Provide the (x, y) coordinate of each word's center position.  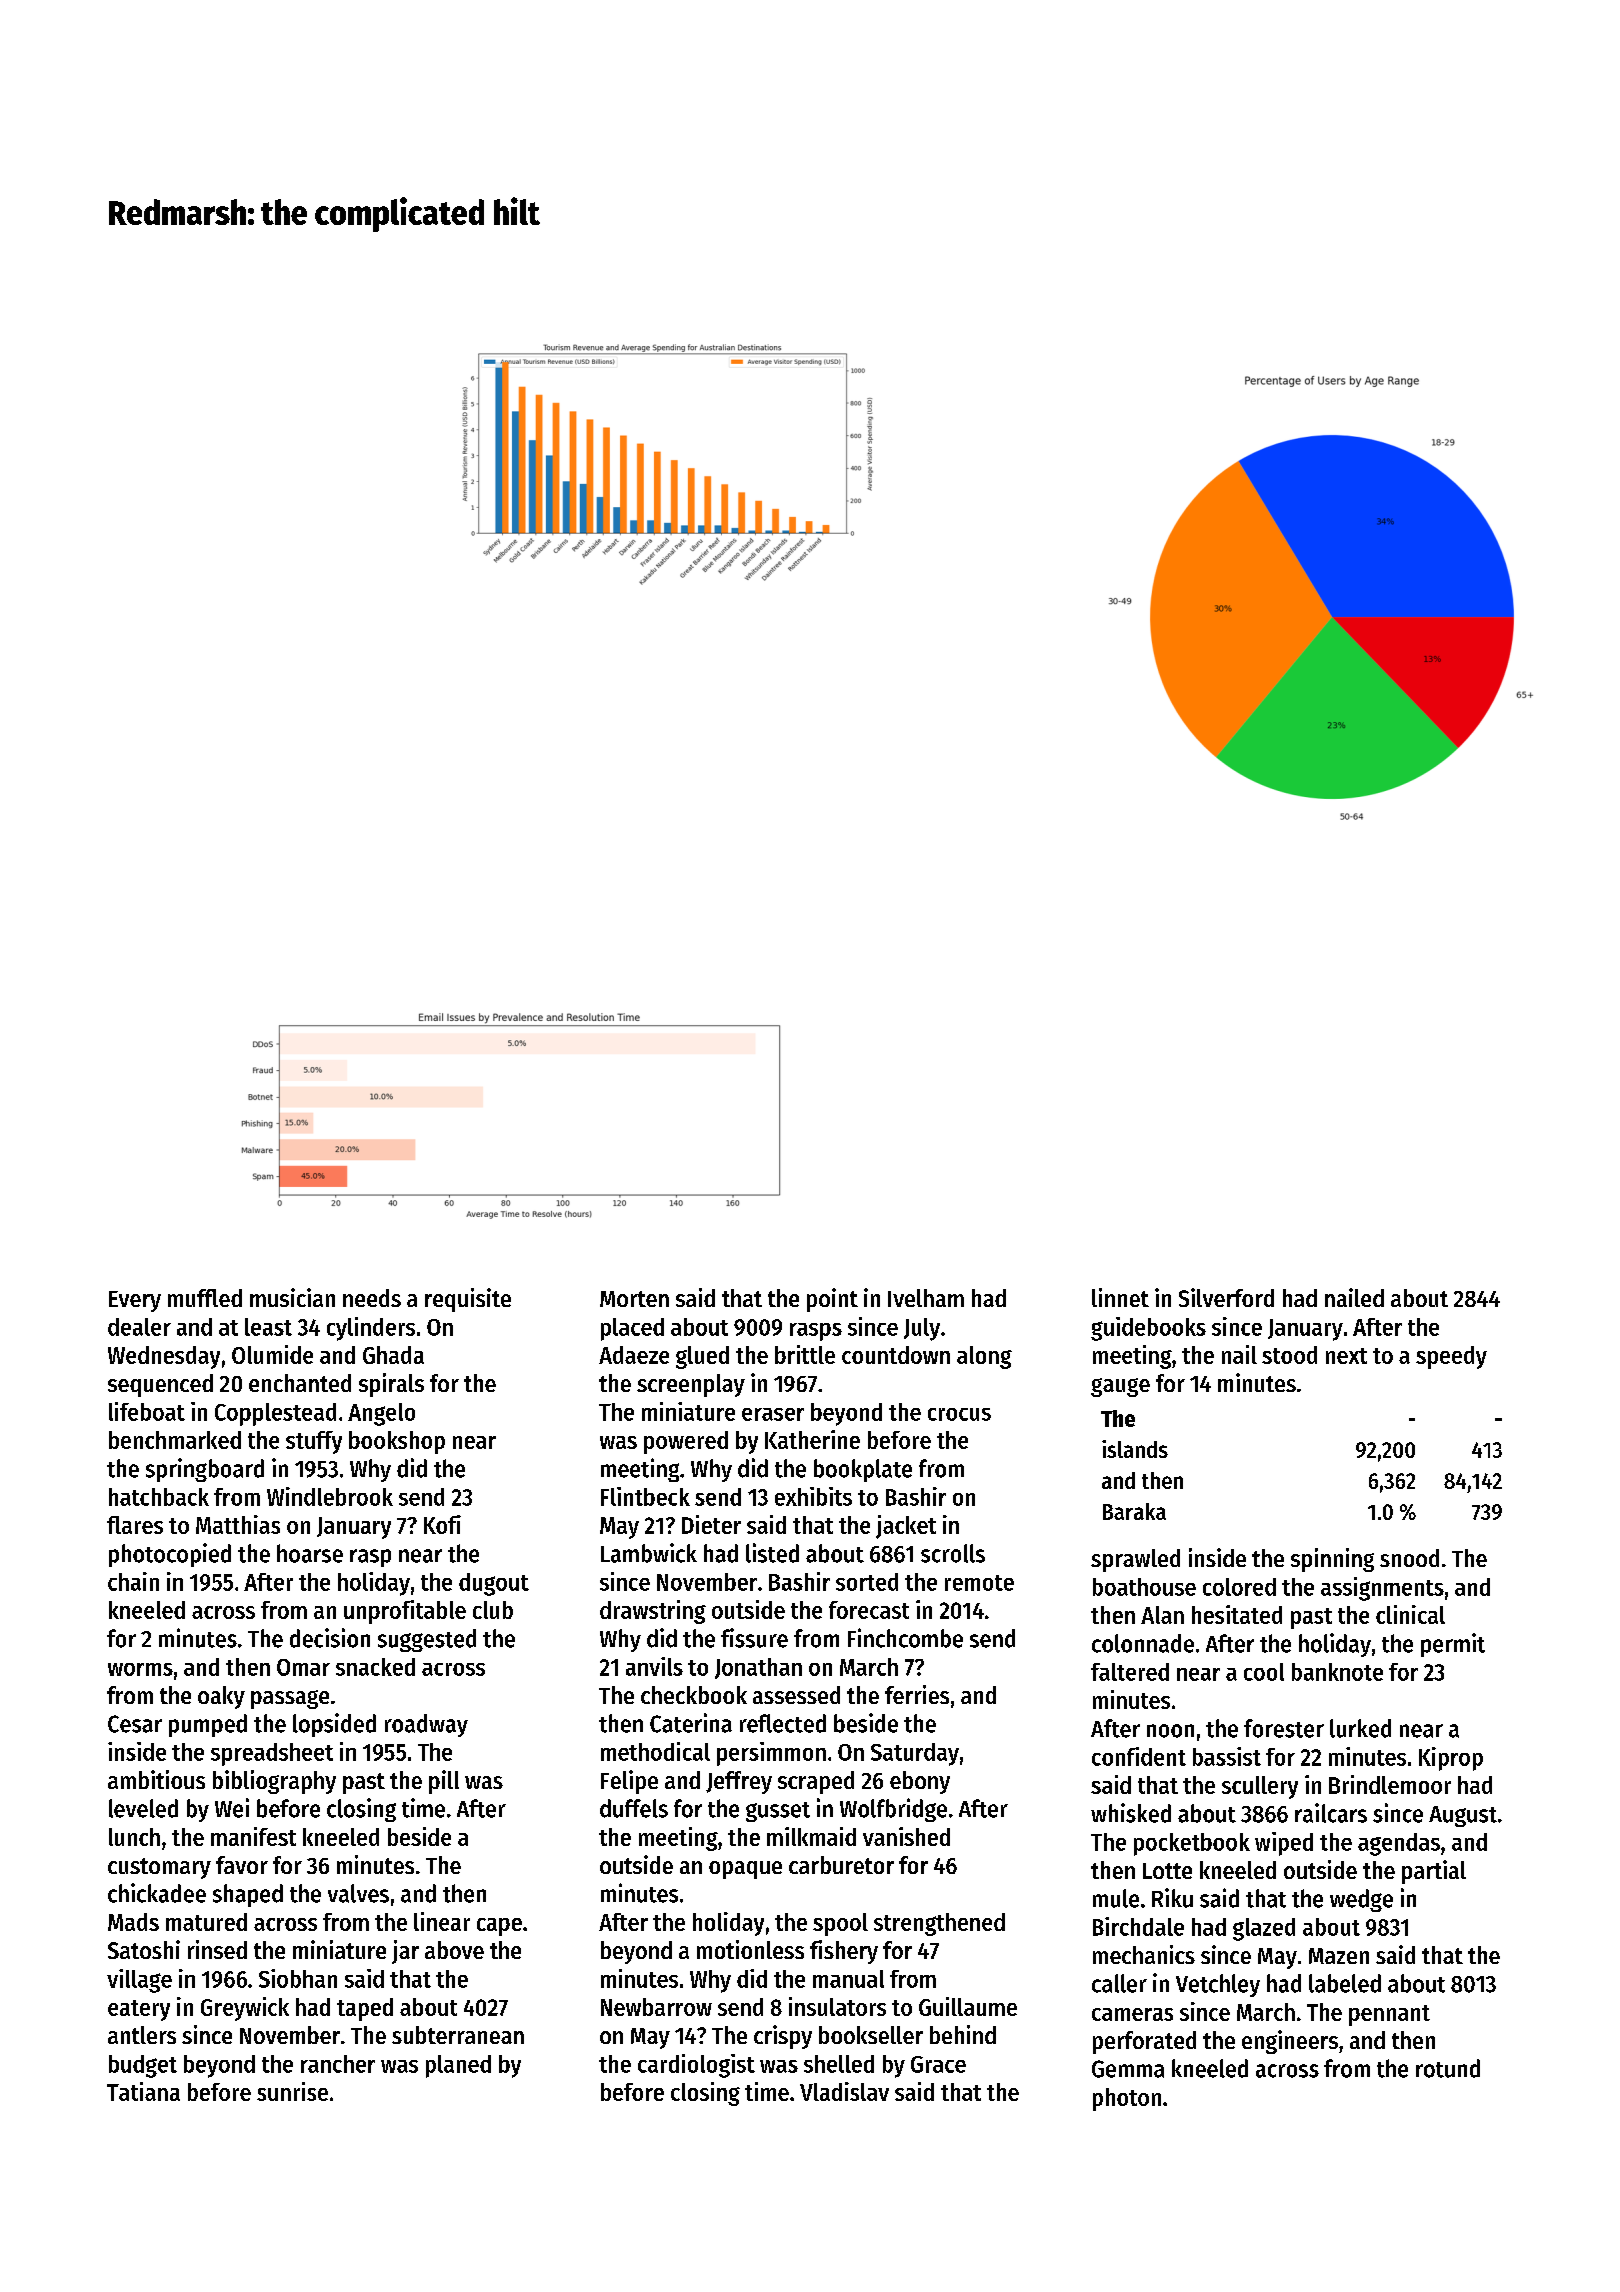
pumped (208, 1725)
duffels (634, 1808)
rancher (338, 2064)
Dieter (711, 1524)
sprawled (1135, 1560)
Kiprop (1451, 1759)
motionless (750, 1949)
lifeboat (147, 1411)
